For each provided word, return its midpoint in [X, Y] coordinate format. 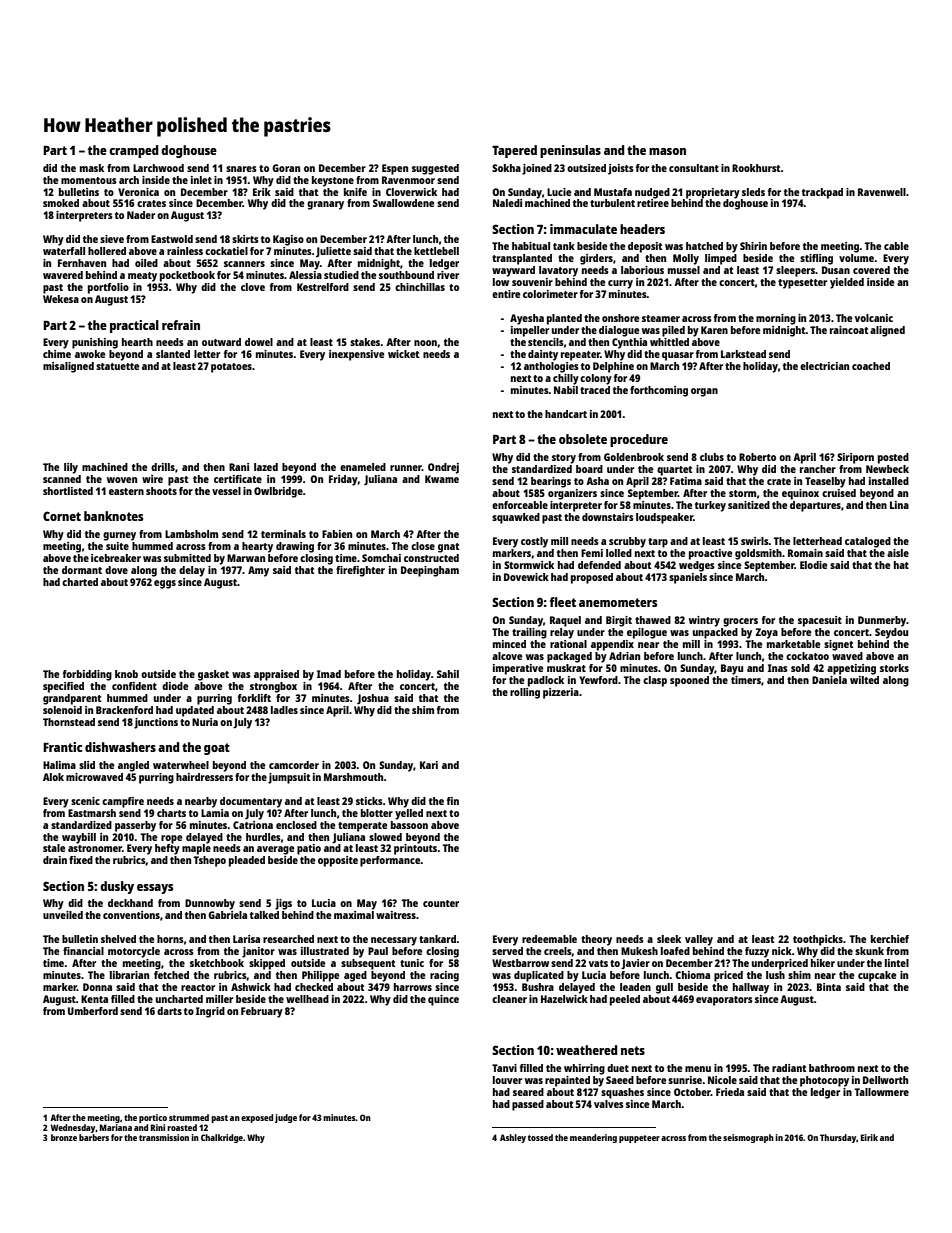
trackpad [822, 193]
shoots [161, 491]
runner [406, 468]
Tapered [514, 151]
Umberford [93, 1011]
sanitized [749, 505]
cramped [133, 151]
